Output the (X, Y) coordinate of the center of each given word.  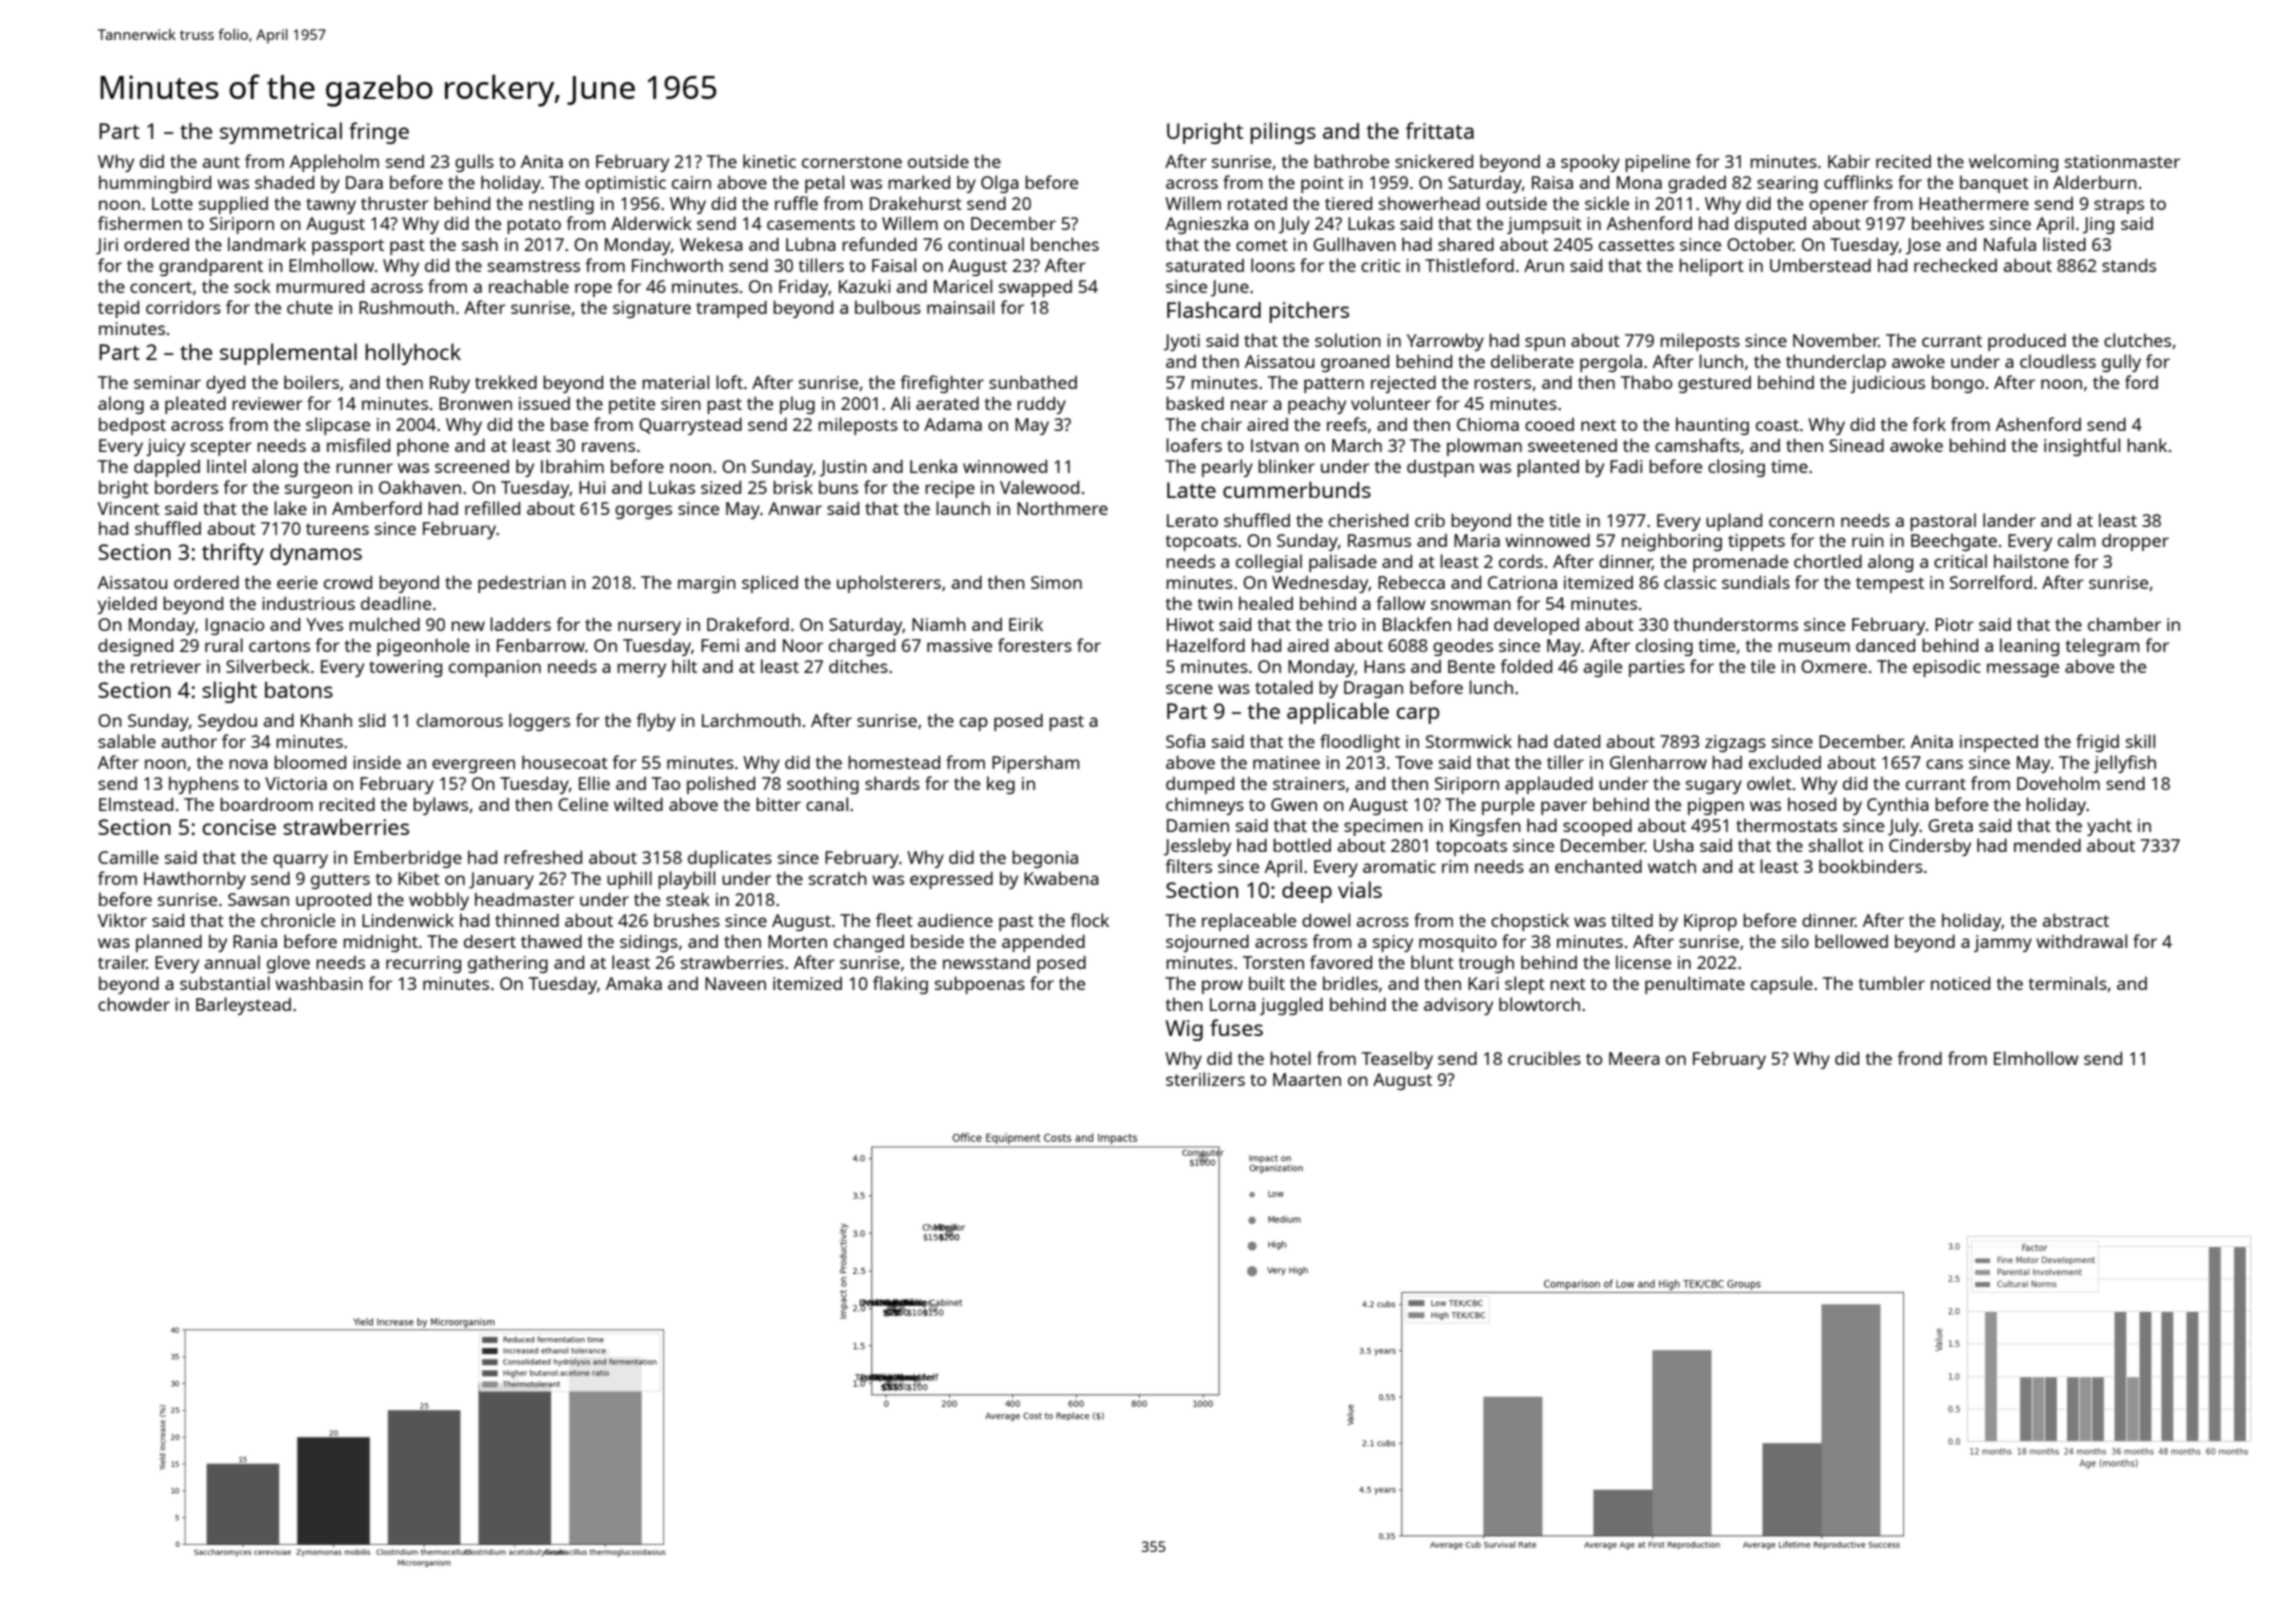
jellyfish (2124, 764)
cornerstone (852, 162)
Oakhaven (420, 487)
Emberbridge (408, 859)
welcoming (2013, 163)
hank (2147, 445)
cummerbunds (1297, 490)
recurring (423, 964)
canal (827, 804)
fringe (379, 133)
